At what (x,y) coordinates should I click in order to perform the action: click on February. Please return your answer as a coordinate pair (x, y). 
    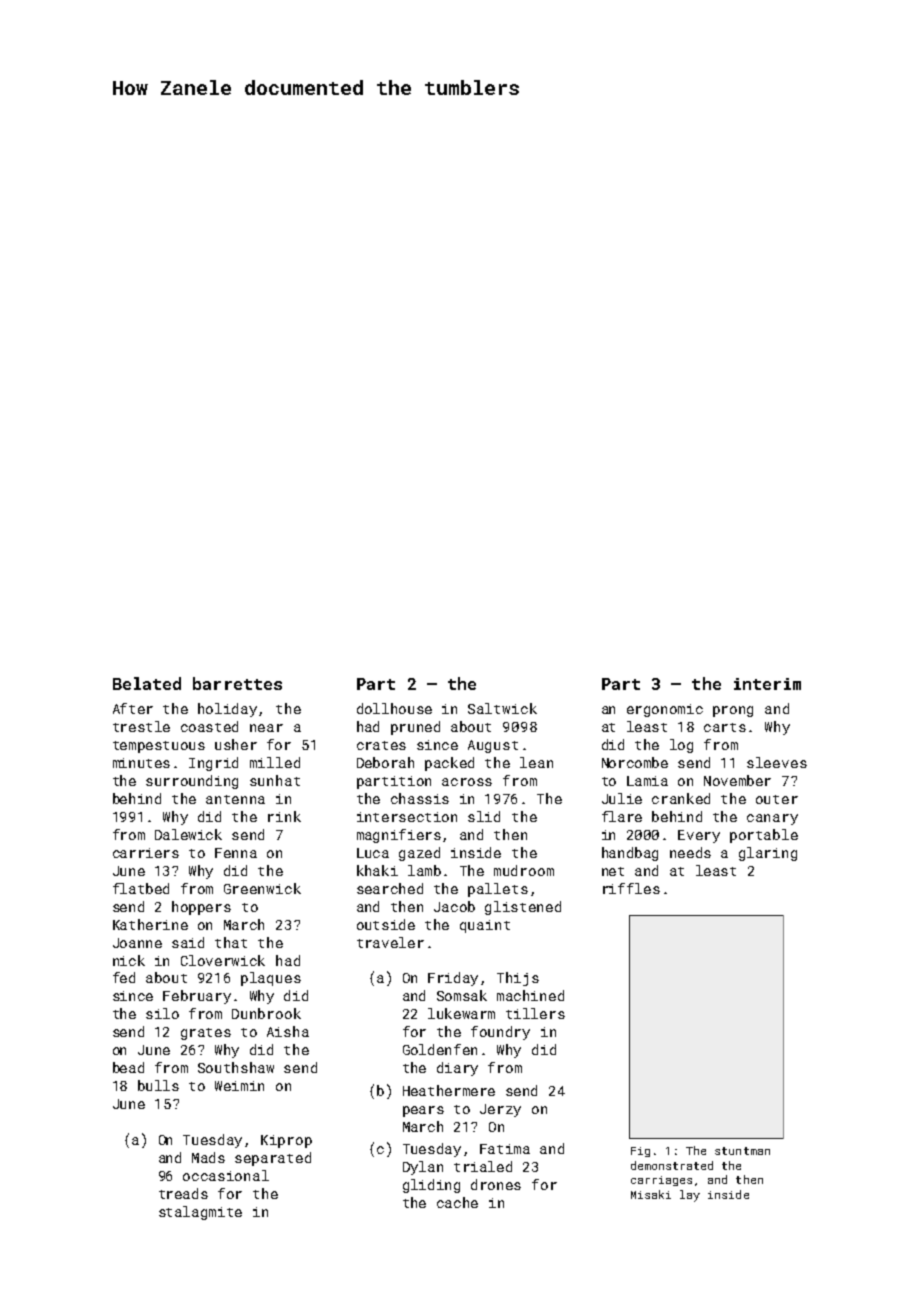
    Looking at the image, I should click on (197, 997).
